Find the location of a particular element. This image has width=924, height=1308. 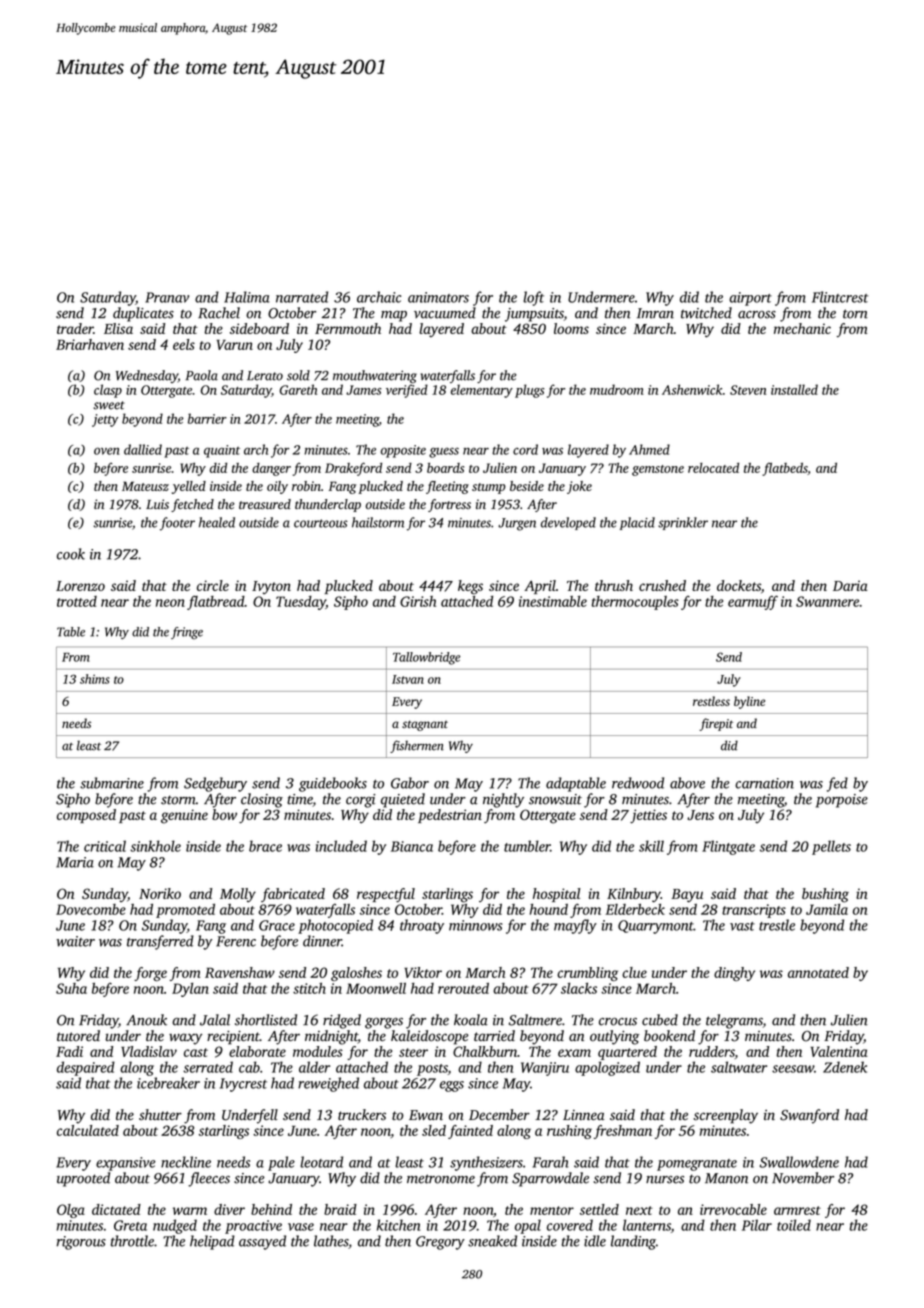

Flintgate is located at coordinates (728, 847).
